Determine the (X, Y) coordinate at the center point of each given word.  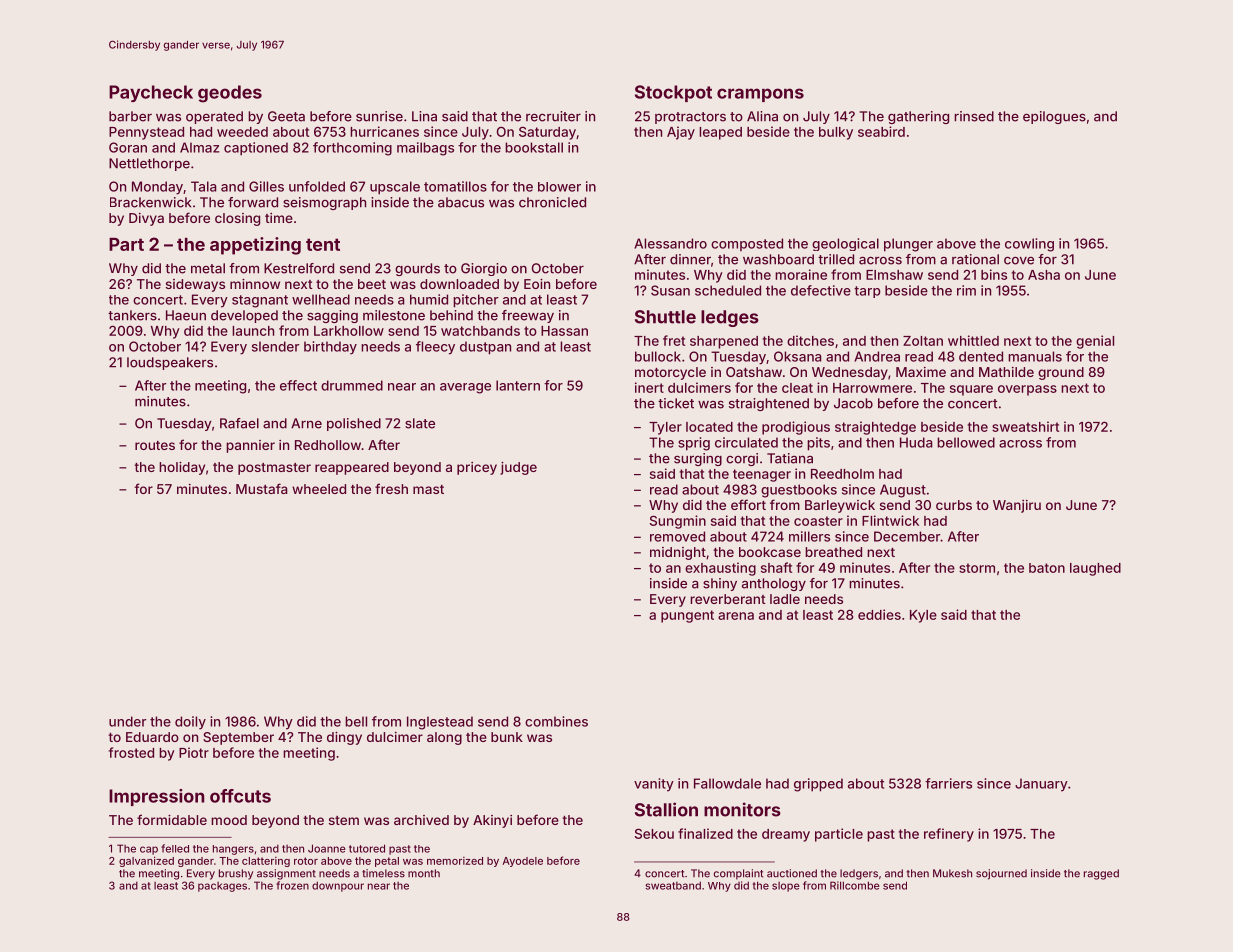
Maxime (921, 372)
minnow (255, 284)
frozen (292, 885)
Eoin (537, 284)
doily (190, 723)
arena (736, 616)
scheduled (728, 290)
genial (1095, 342)
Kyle (923, 616)
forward (253, 202)
